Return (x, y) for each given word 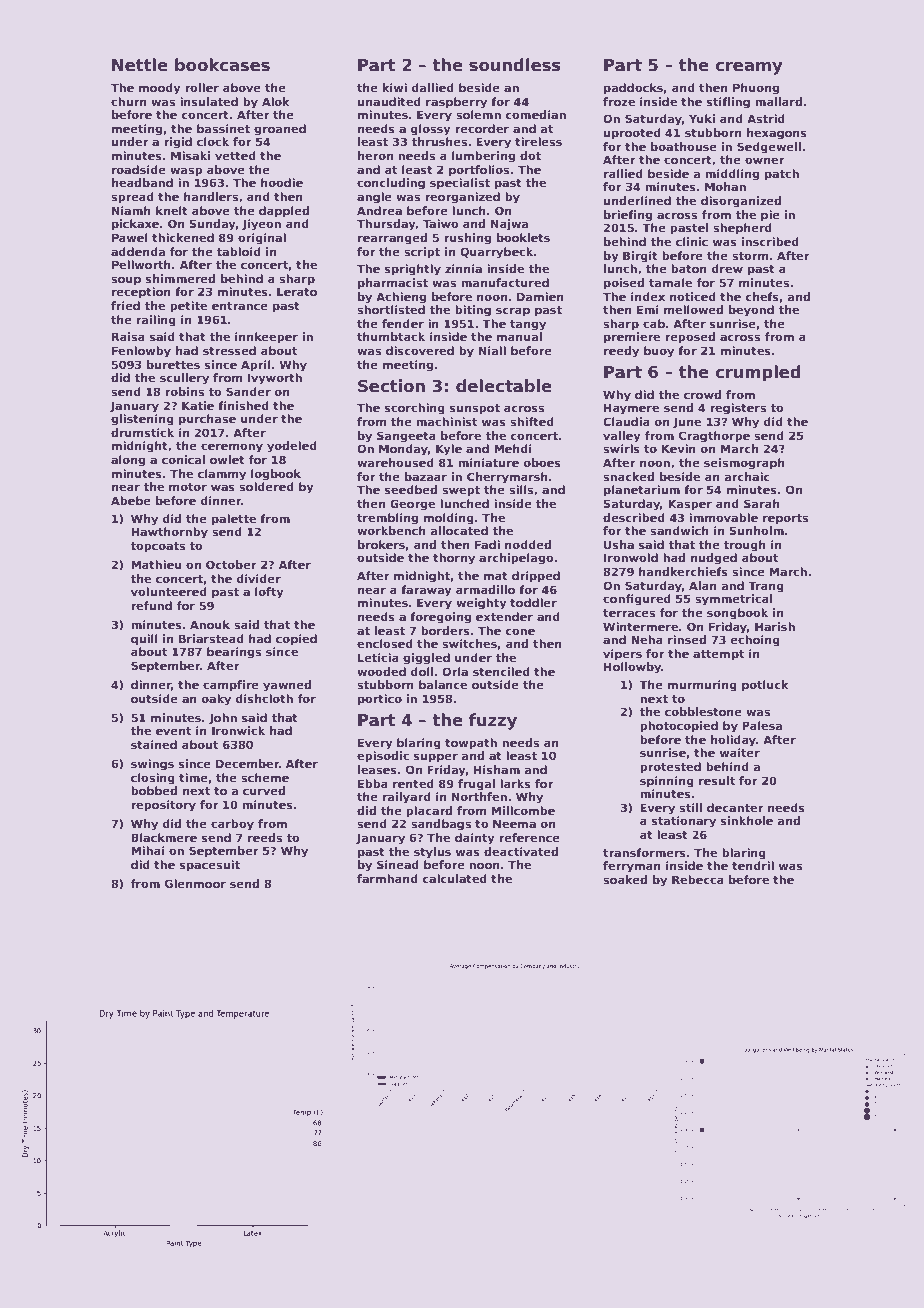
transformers (644, 852)
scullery (184, 379)
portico (380, 700)
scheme (265, 777)
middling (732, 175)
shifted (532, 421)
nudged (714, 559)
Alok (276, 101)
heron (375, 155)
